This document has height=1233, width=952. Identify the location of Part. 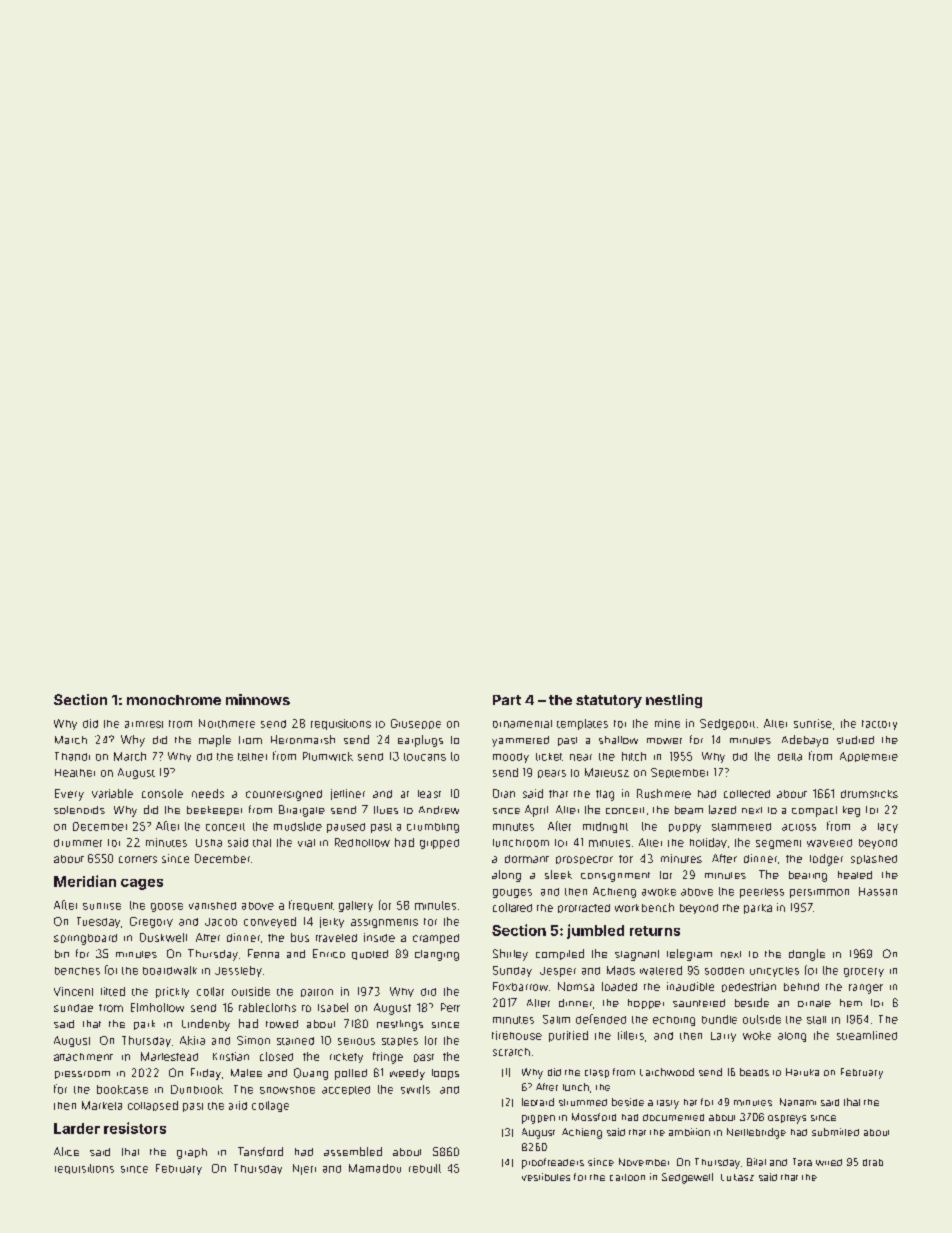
(507, 700).
